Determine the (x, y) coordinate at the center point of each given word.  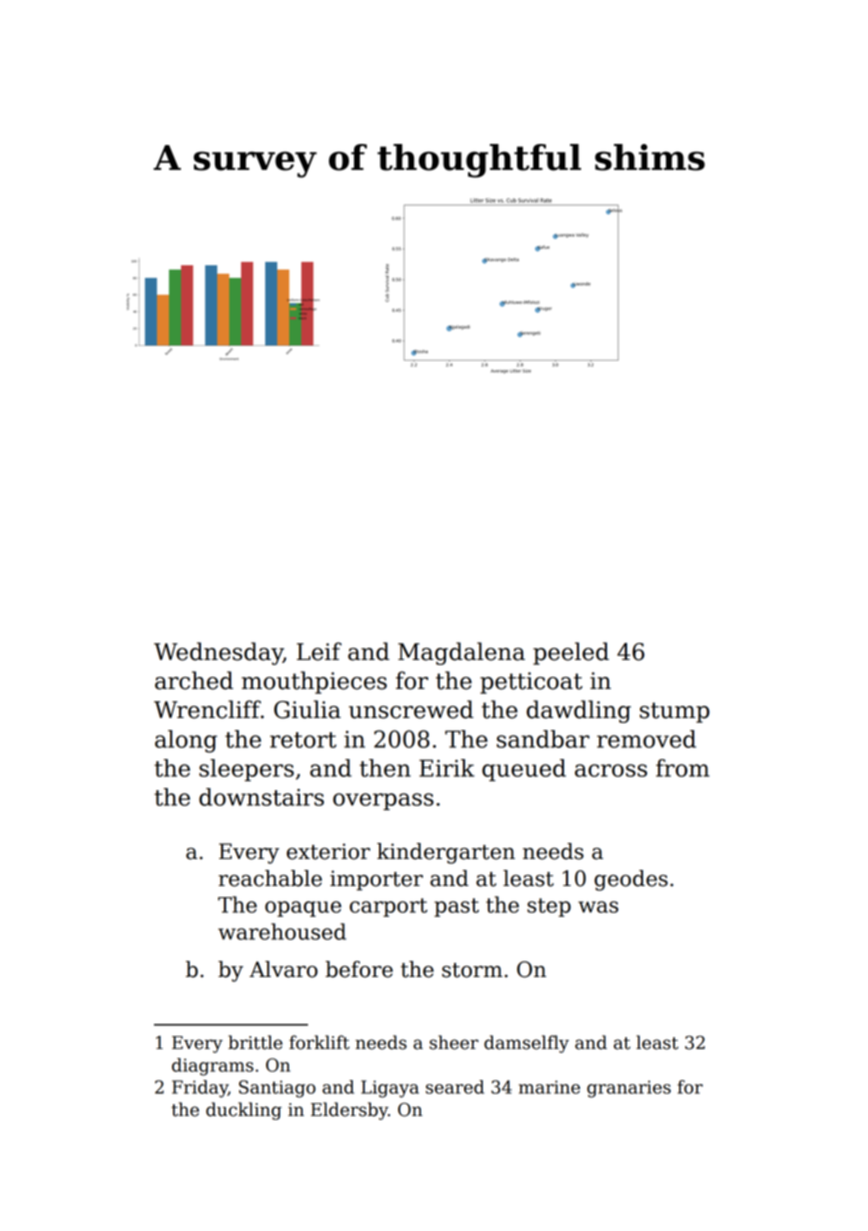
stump (675, 712)
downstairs (261, 797)
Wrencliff (207, 709)
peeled (571, 653)
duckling (244, 1111)
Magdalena (461, 653)
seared (455, 1087)
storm (472, 970)
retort (303, 740)
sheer (454, 1042)
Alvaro (283, 969)
